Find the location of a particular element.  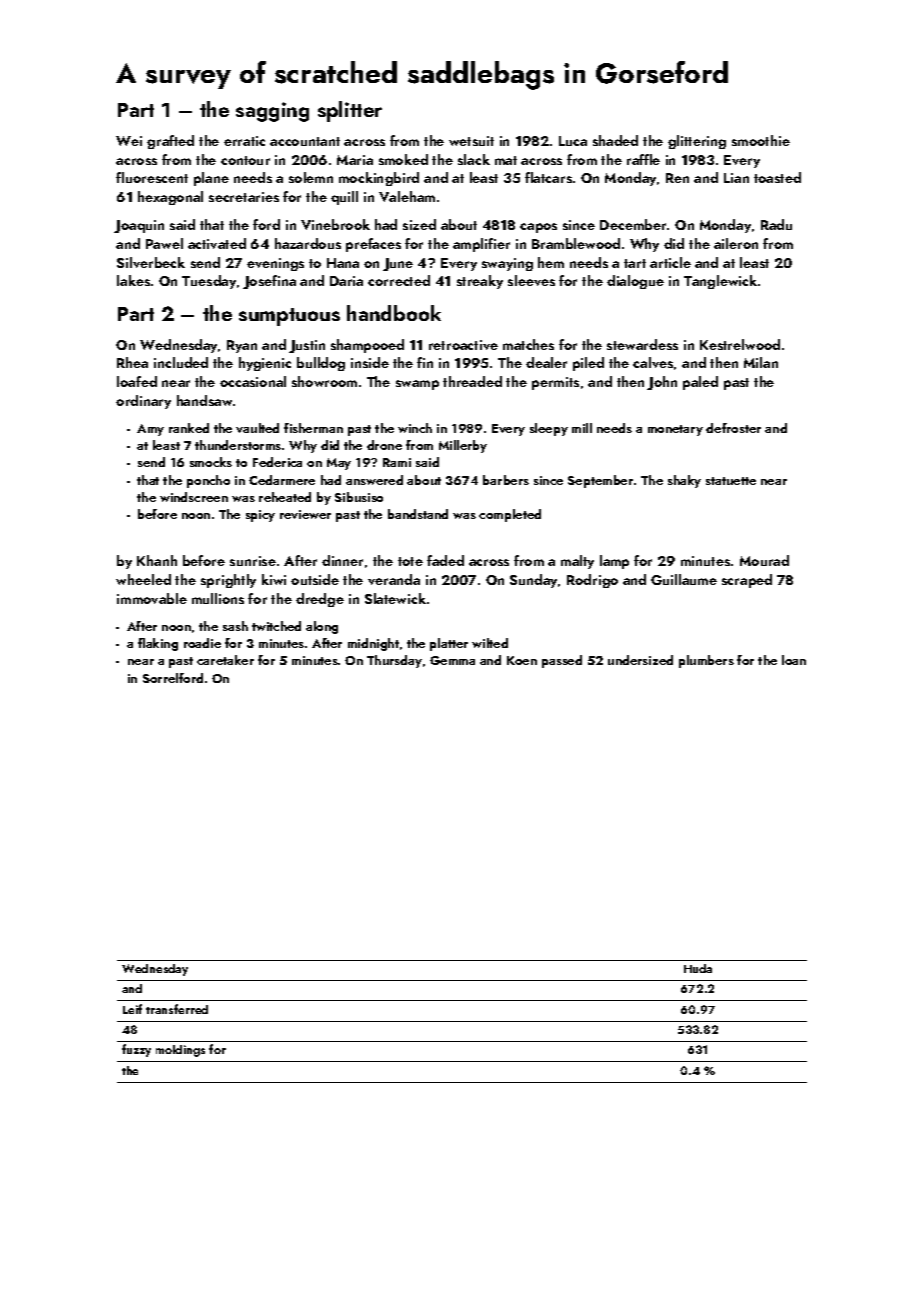

amplifier is located at coordinates (481, 245).
